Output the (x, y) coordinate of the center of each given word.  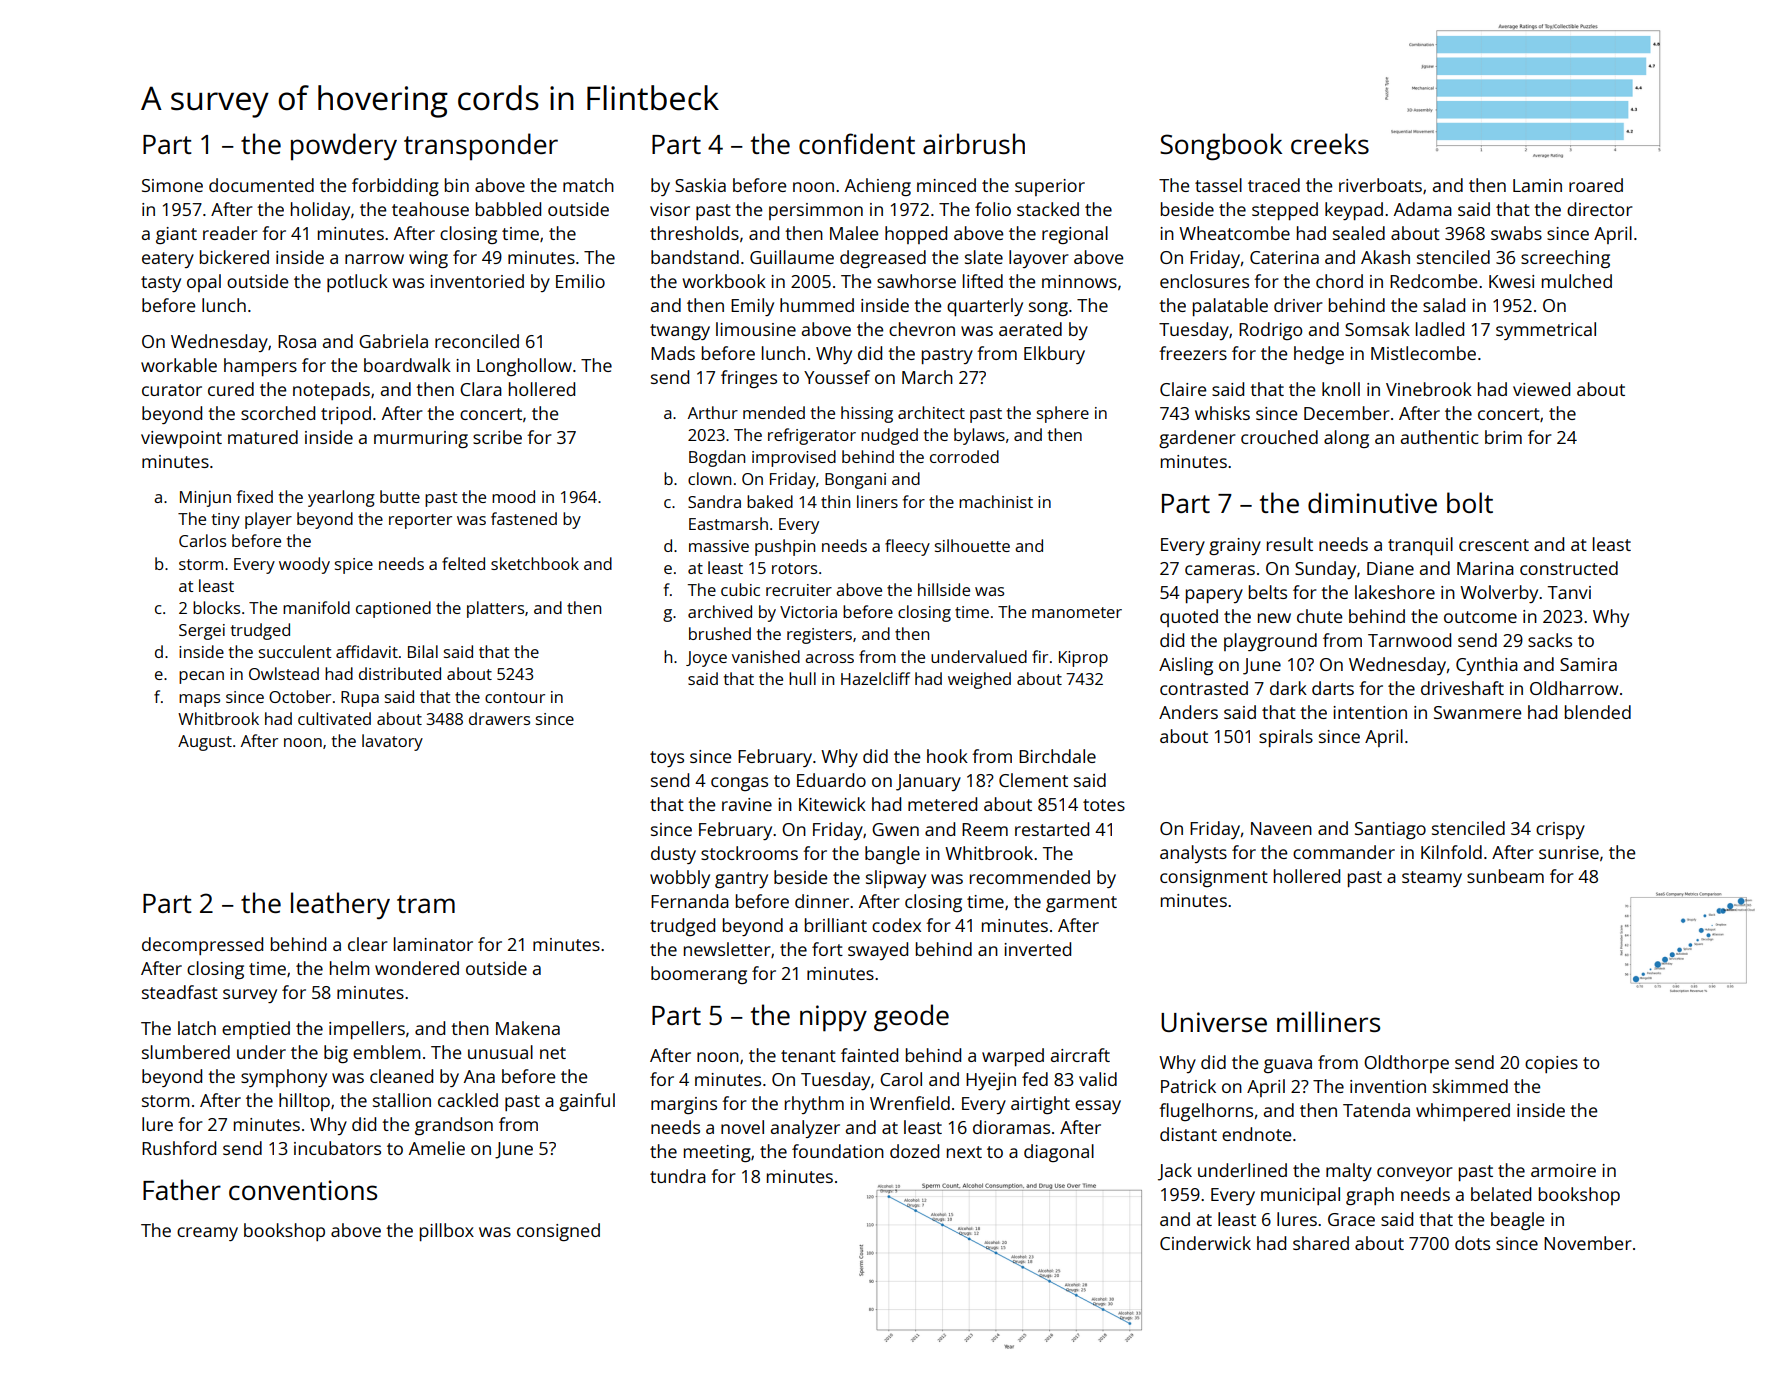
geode (911, 1017)
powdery (344, 146)
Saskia (700, 185)
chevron (922, 329)
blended (1598, 712)
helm (350, 968)
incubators (337, 1148)
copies (1551, 1064)
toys (667, 759)
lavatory (392, 742)
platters (495, 609)
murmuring (421, 439)
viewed (1541, 389)
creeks (1330, 143)
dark (1288, 688)
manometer (1077, 612)
